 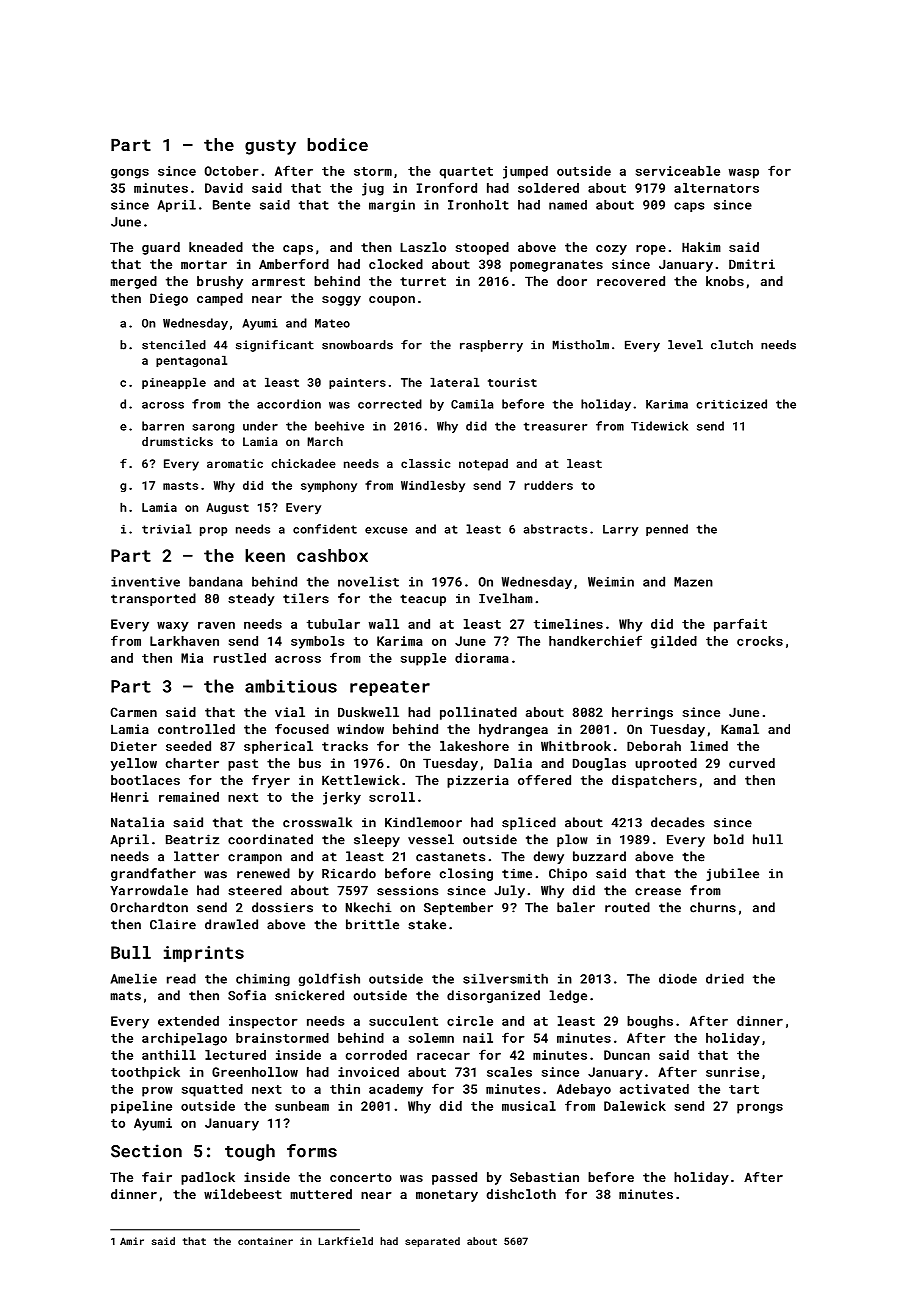 I want to click on penned, so click(x=667, y=530).
